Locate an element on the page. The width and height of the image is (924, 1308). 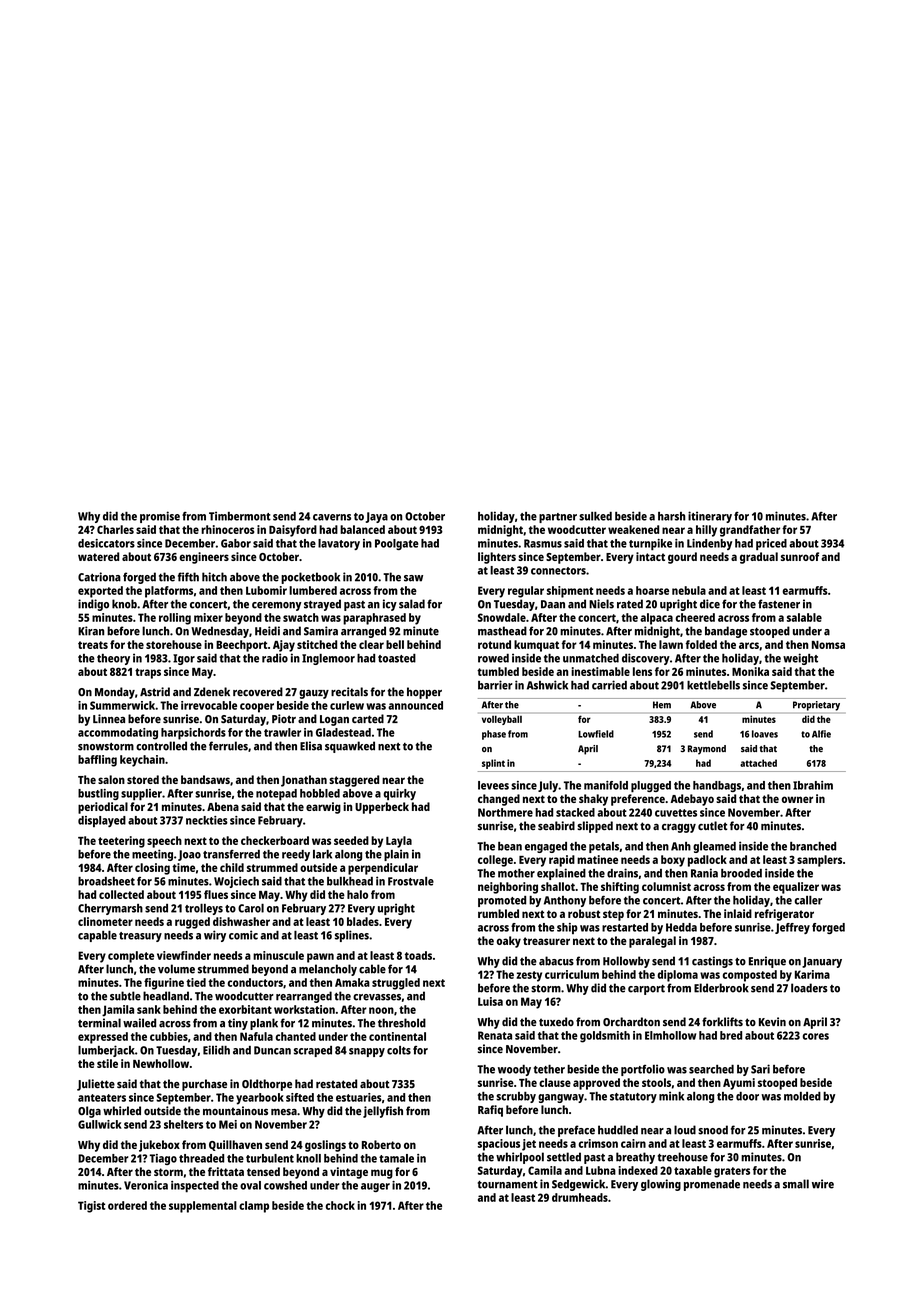
chock is located at coordinates (340, 1205).
